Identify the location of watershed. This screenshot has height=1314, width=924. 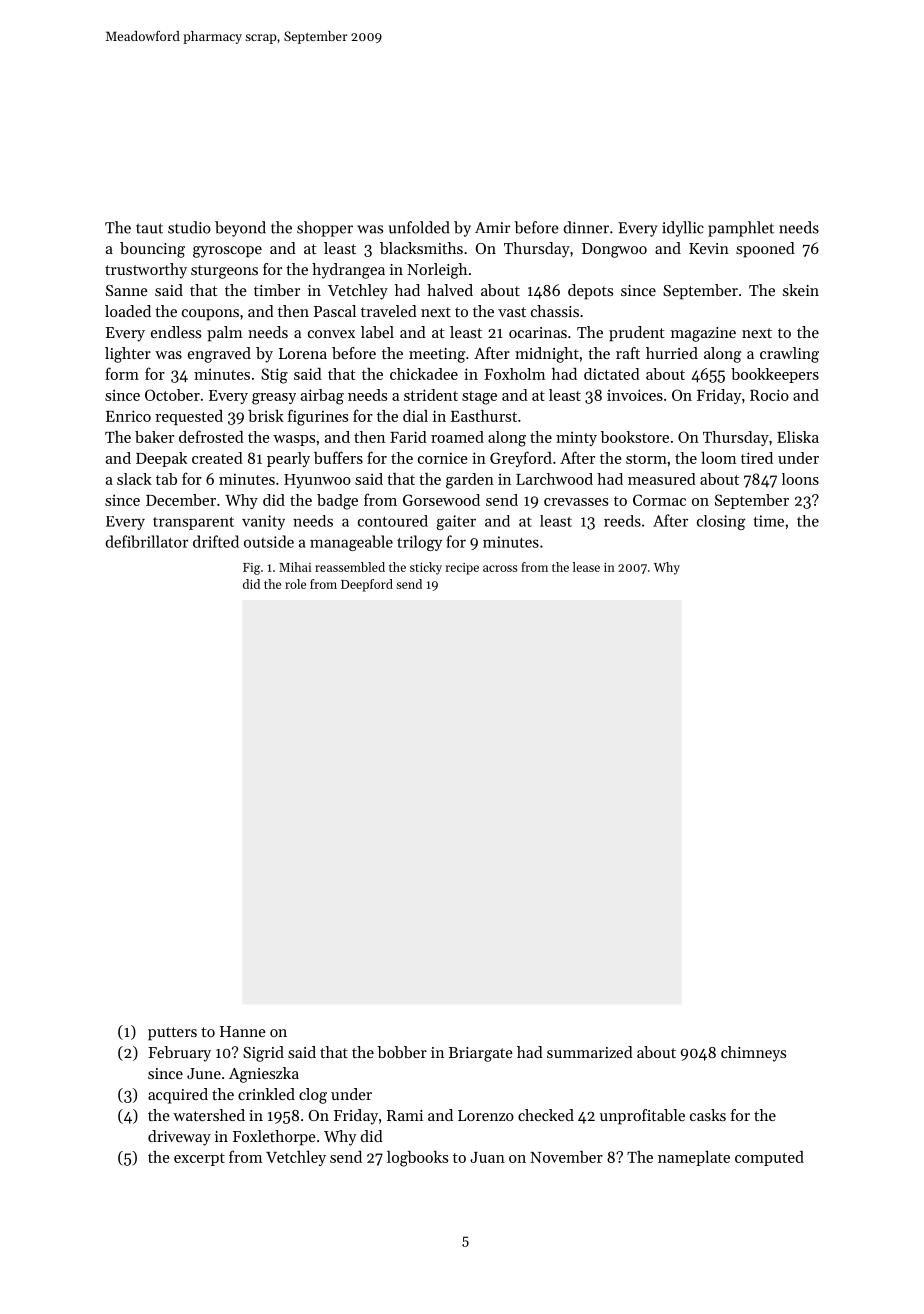
(209, 1115).
